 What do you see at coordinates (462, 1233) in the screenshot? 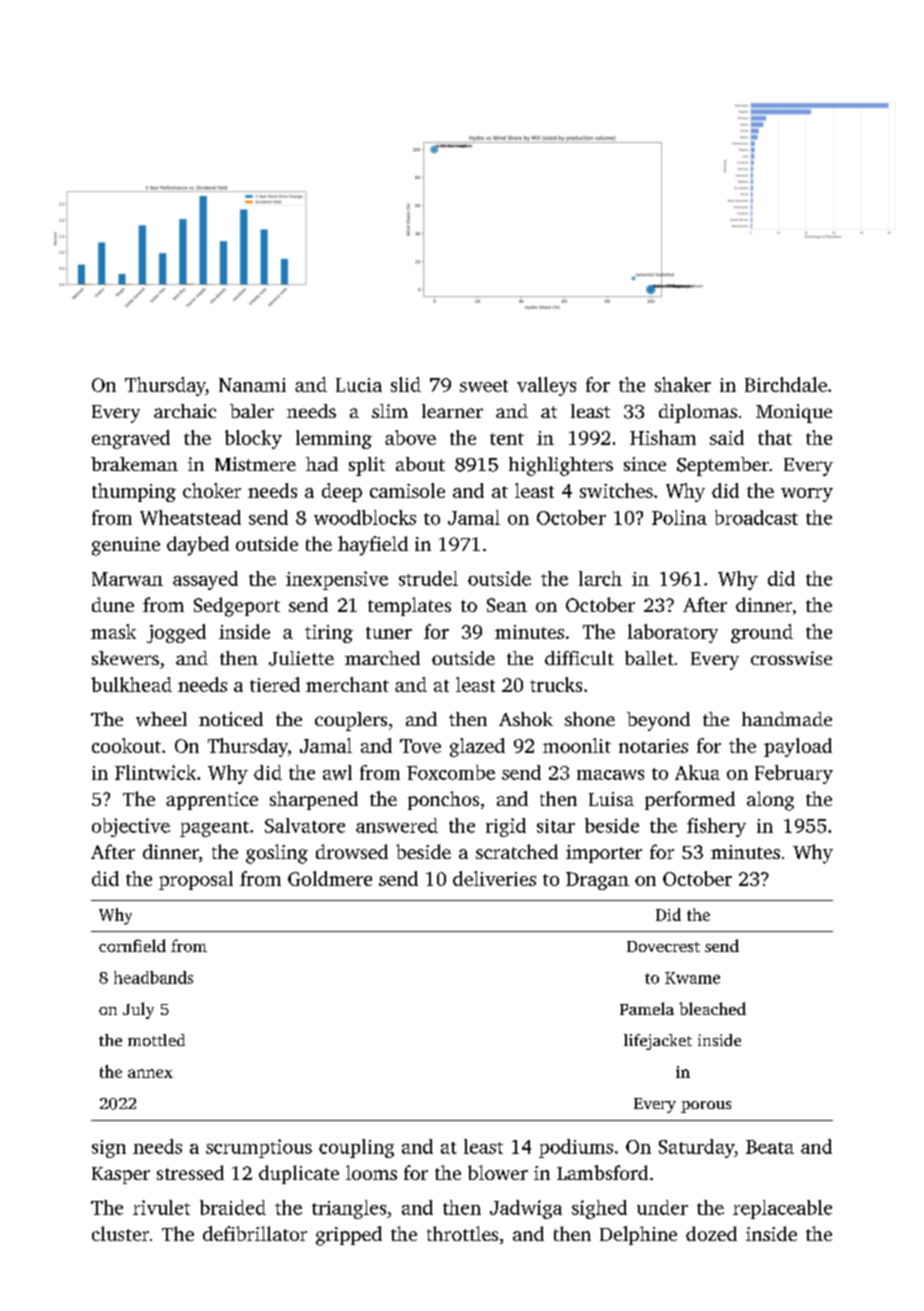
I see `throttles` at bounding box center [462, 1233].
